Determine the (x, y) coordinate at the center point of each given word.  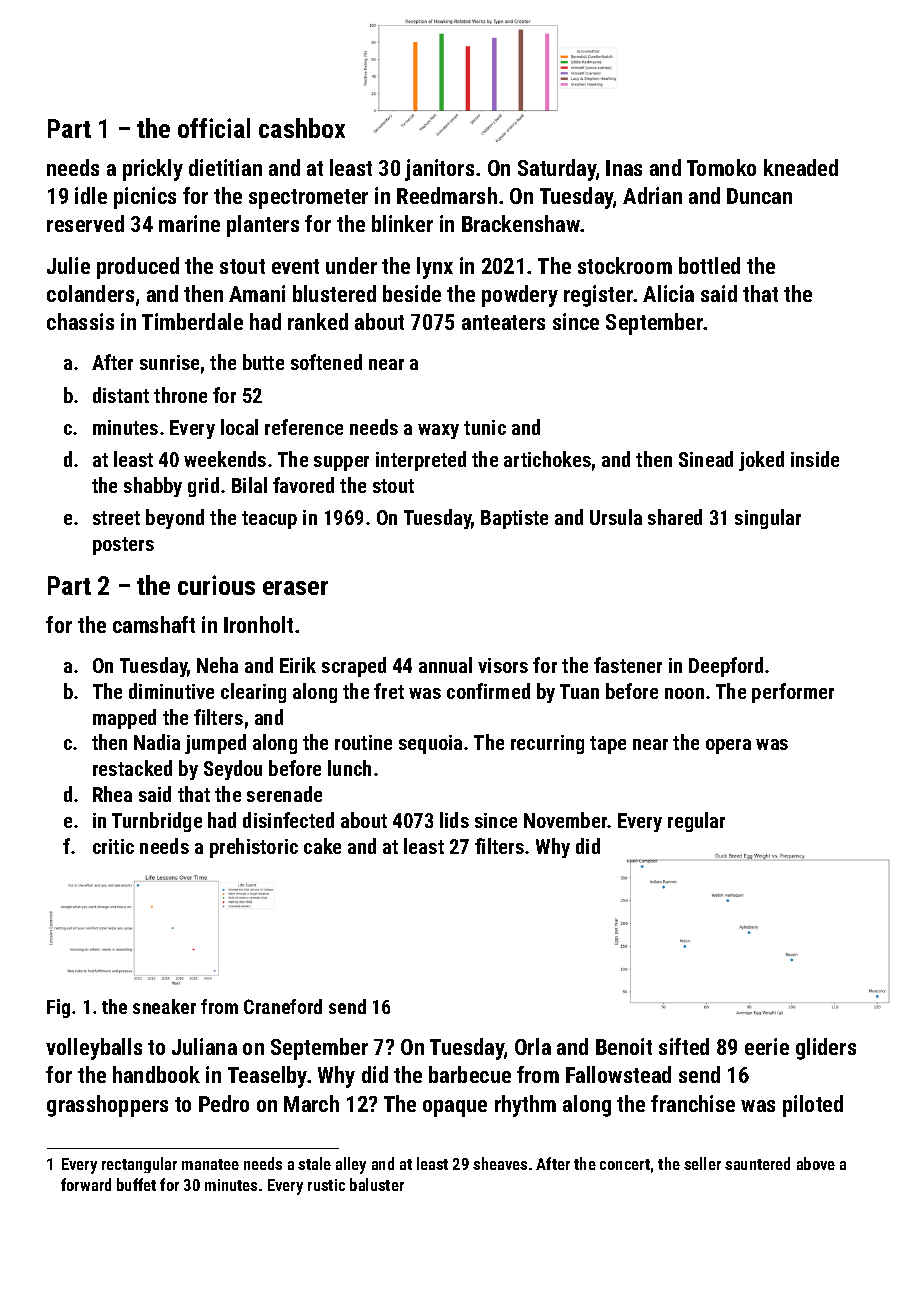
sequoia (430, 744)
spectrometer (308, 199)
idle (91, 195)
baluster (377, 1184)
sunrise (169, 362)
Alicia (668, 293)
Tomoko (721, 167)
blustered (334, 293)
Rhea (112, 794)
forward (86, 1184)
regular (696, 822)
